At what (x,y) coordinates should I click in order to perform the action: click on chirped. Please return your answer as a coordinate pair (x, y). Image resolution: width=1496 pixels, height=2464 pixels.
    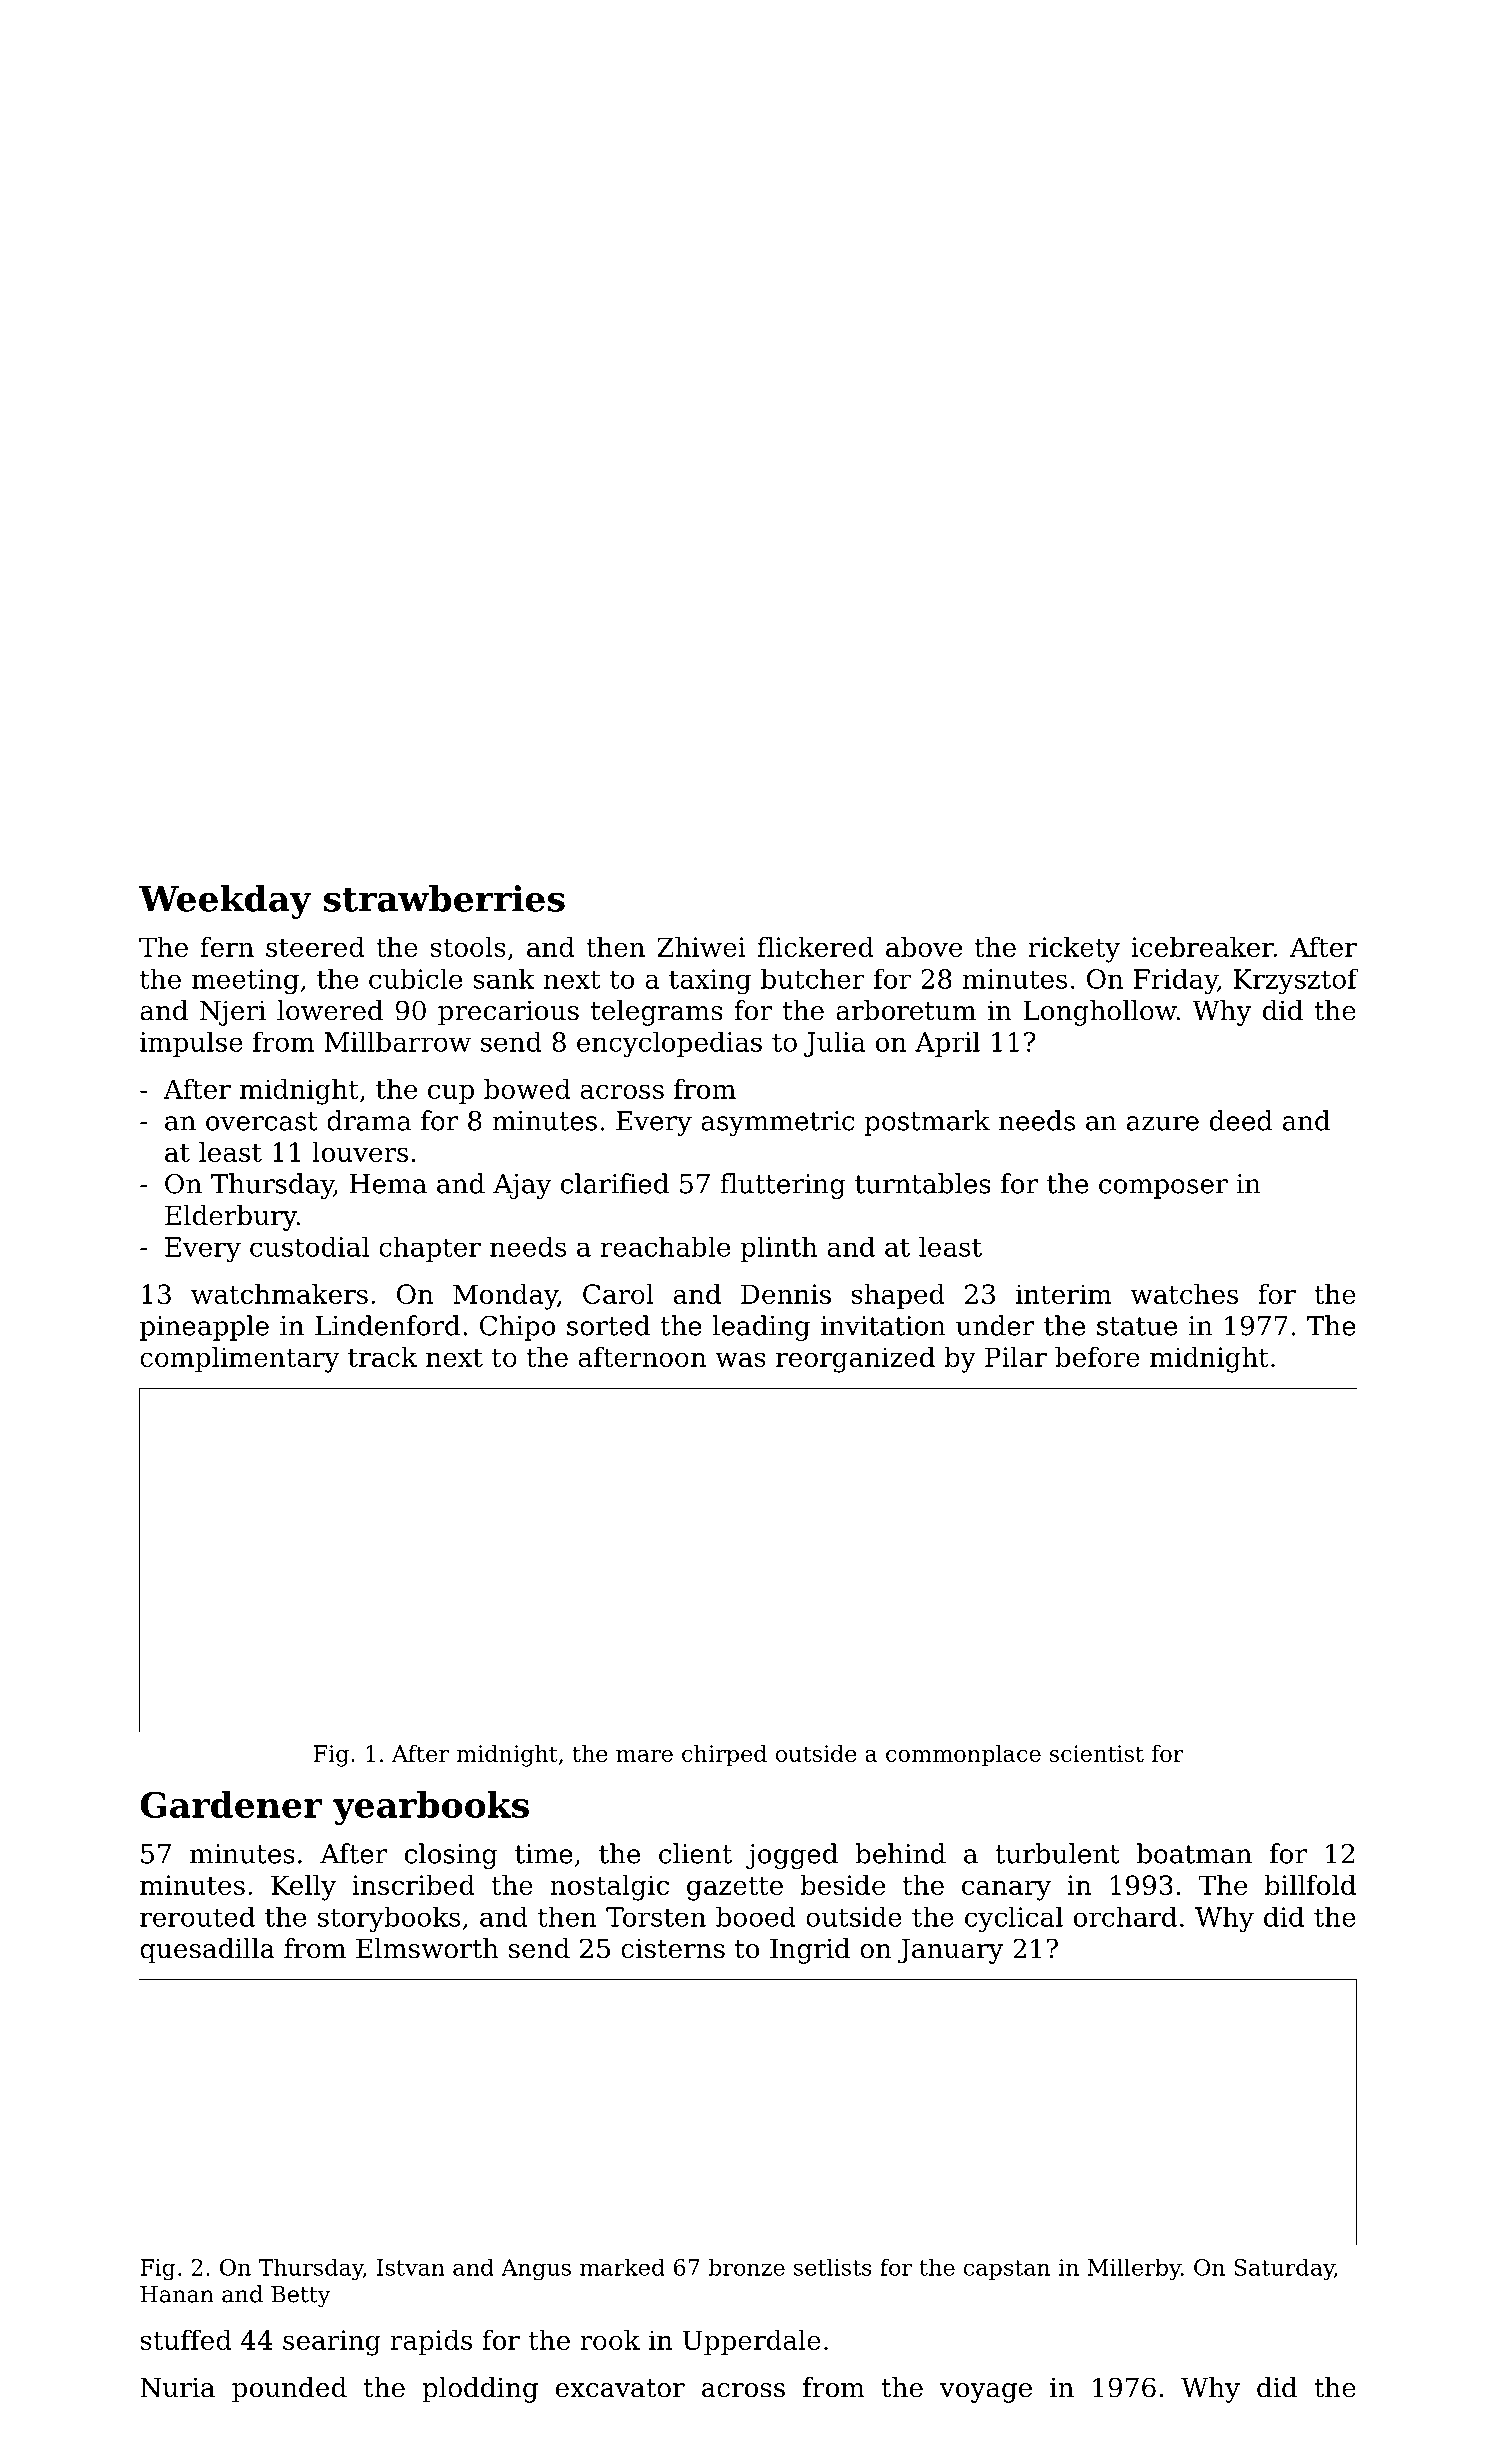
    Looking at the image, I should click on (724, 1756).
